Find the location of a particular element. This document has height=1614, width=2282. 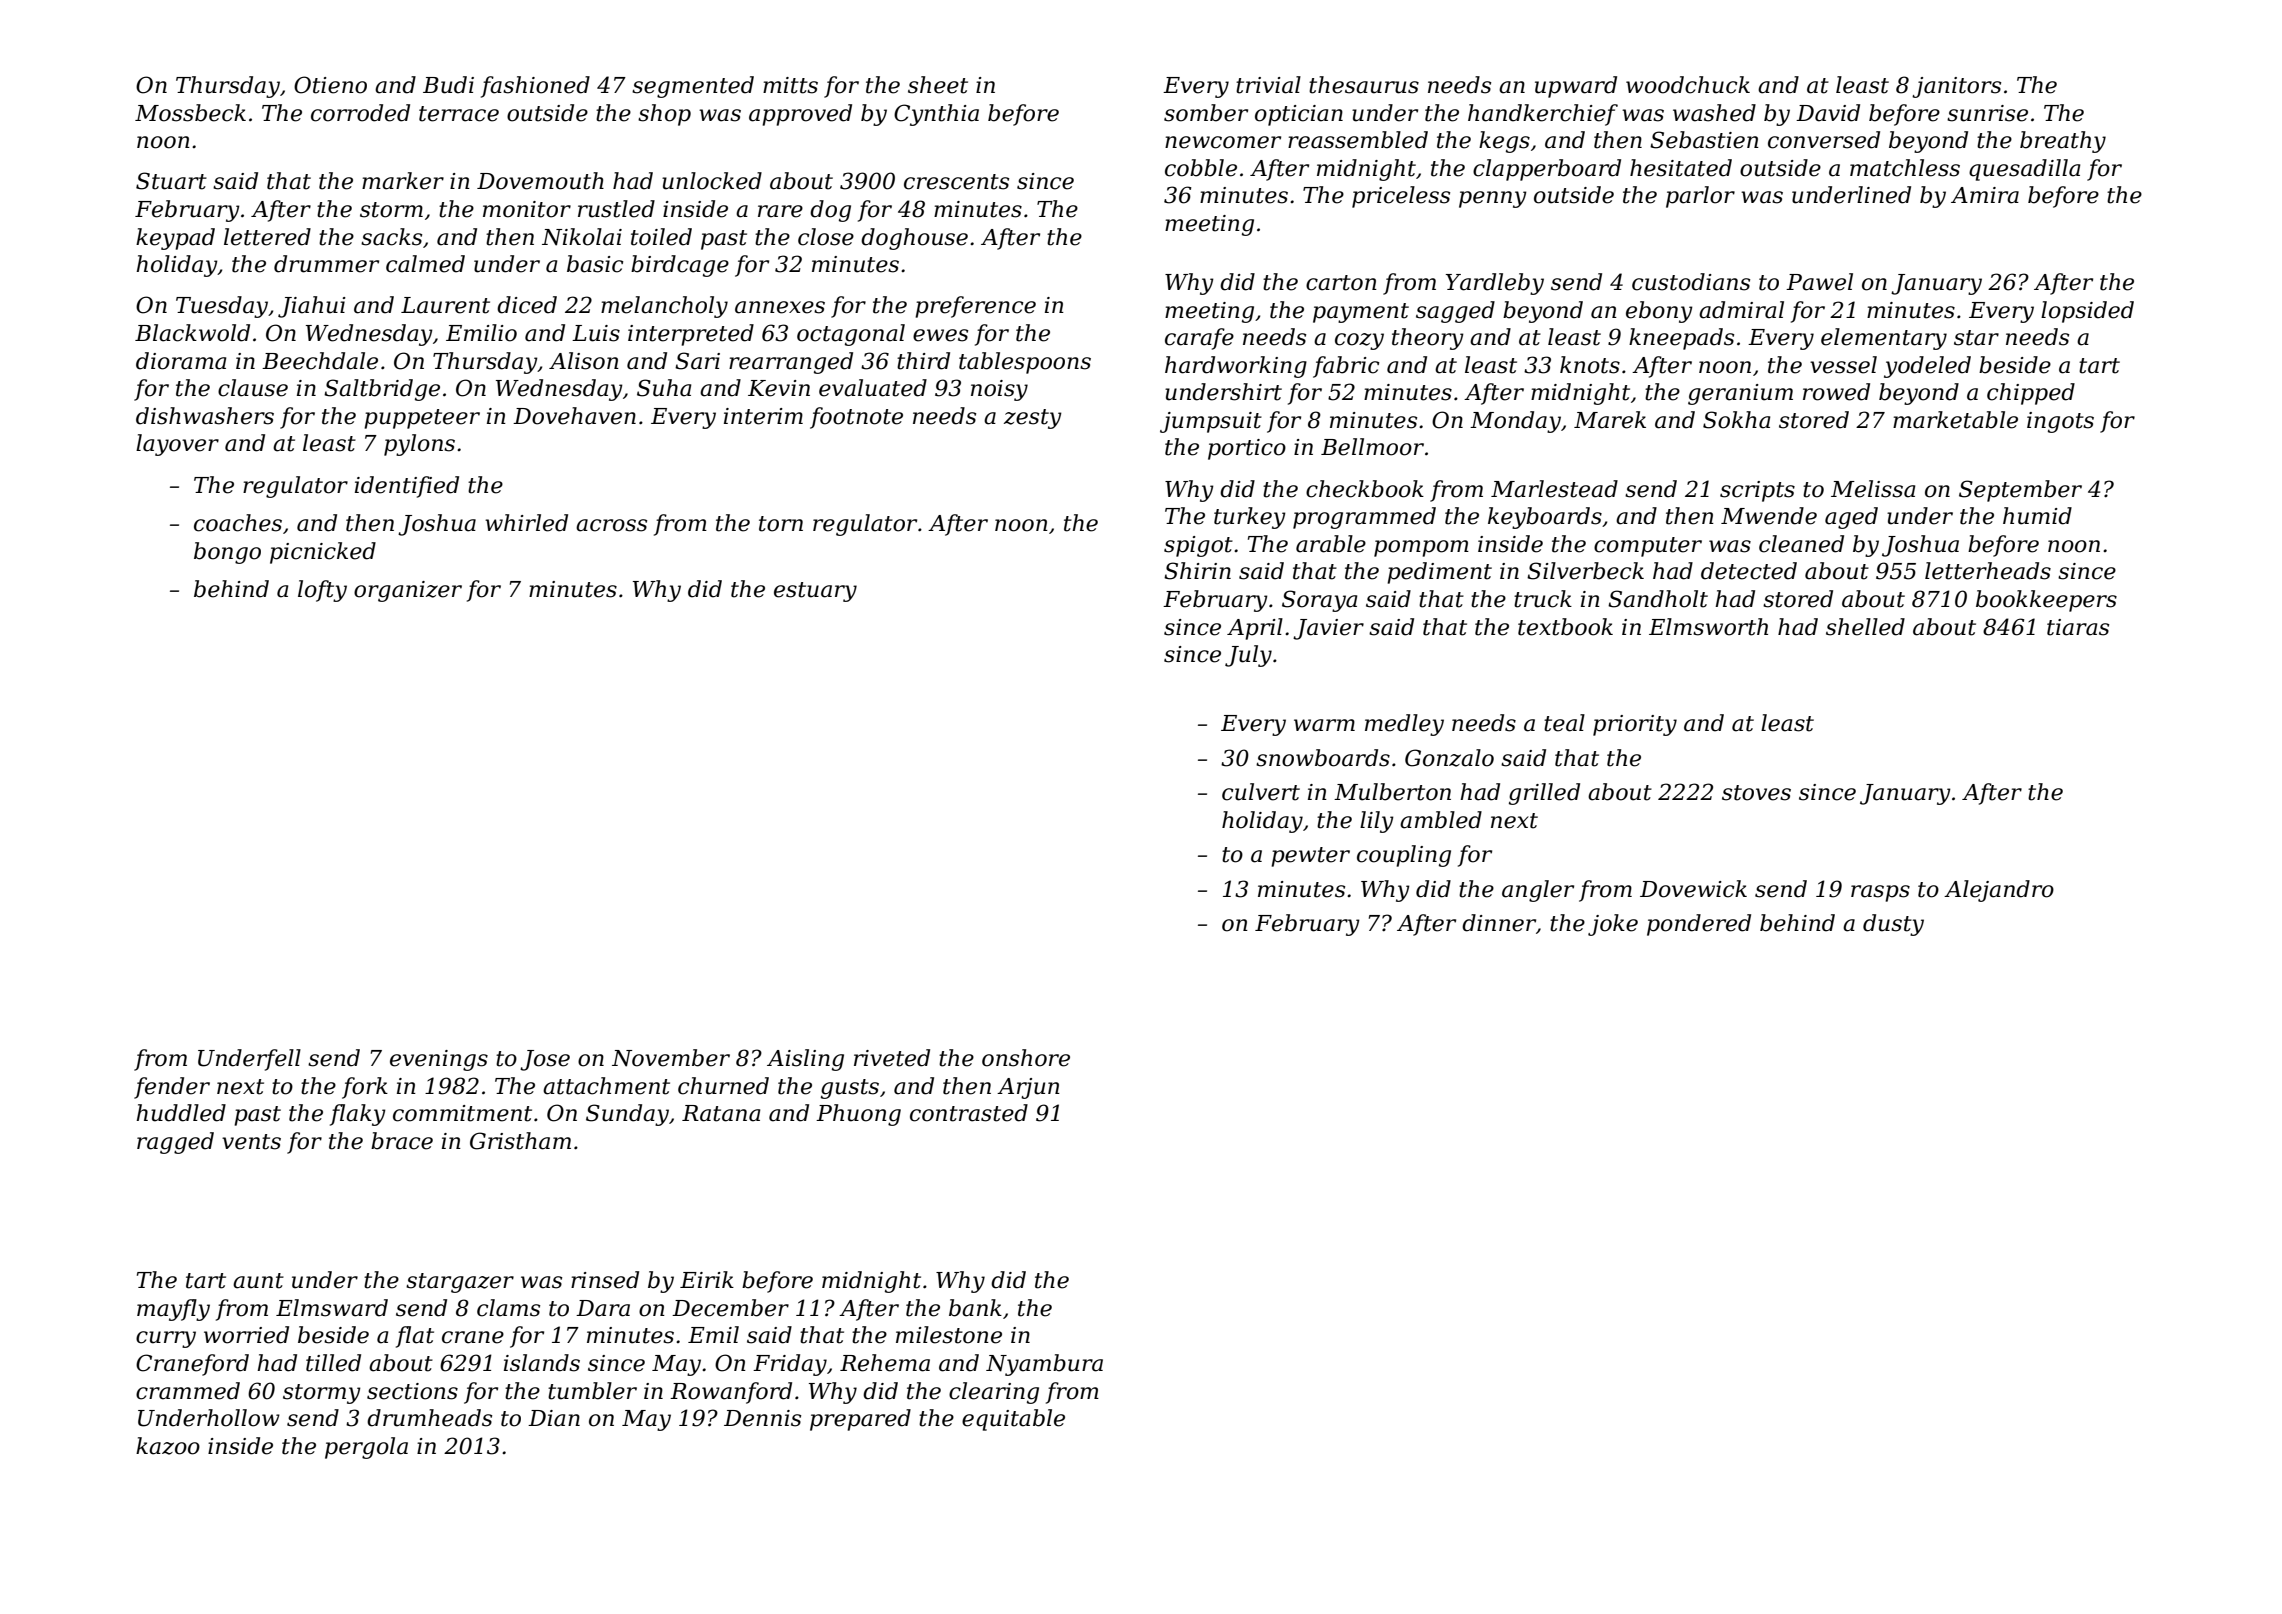

culvert is located at coordinates (1261, 792).
